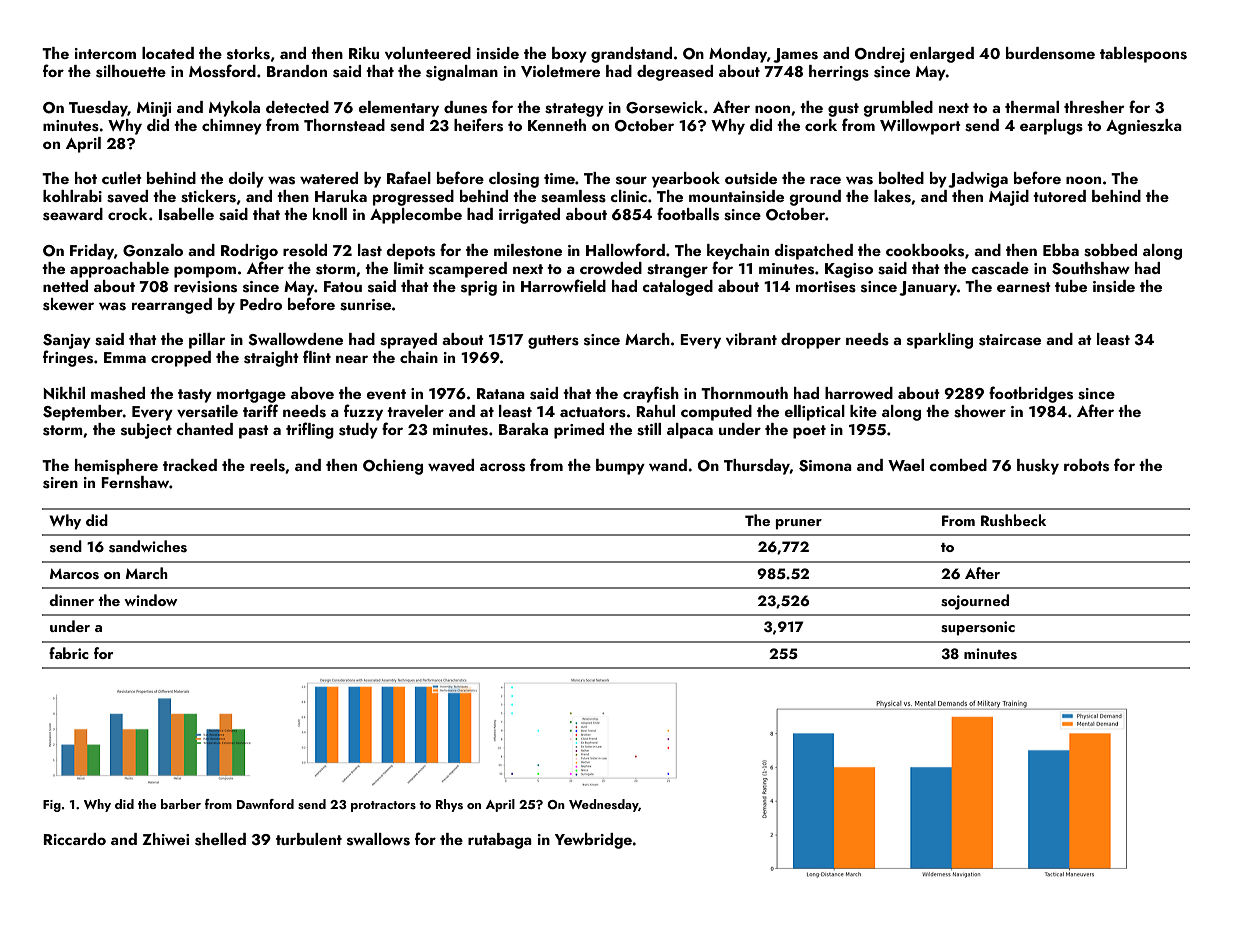 Image resolution: width=1233 pixels, height=952 pixels. What do you see at coordinates (1143, 55) in the page?
I see `tablespoons` at bounding box center [1143, 55].
